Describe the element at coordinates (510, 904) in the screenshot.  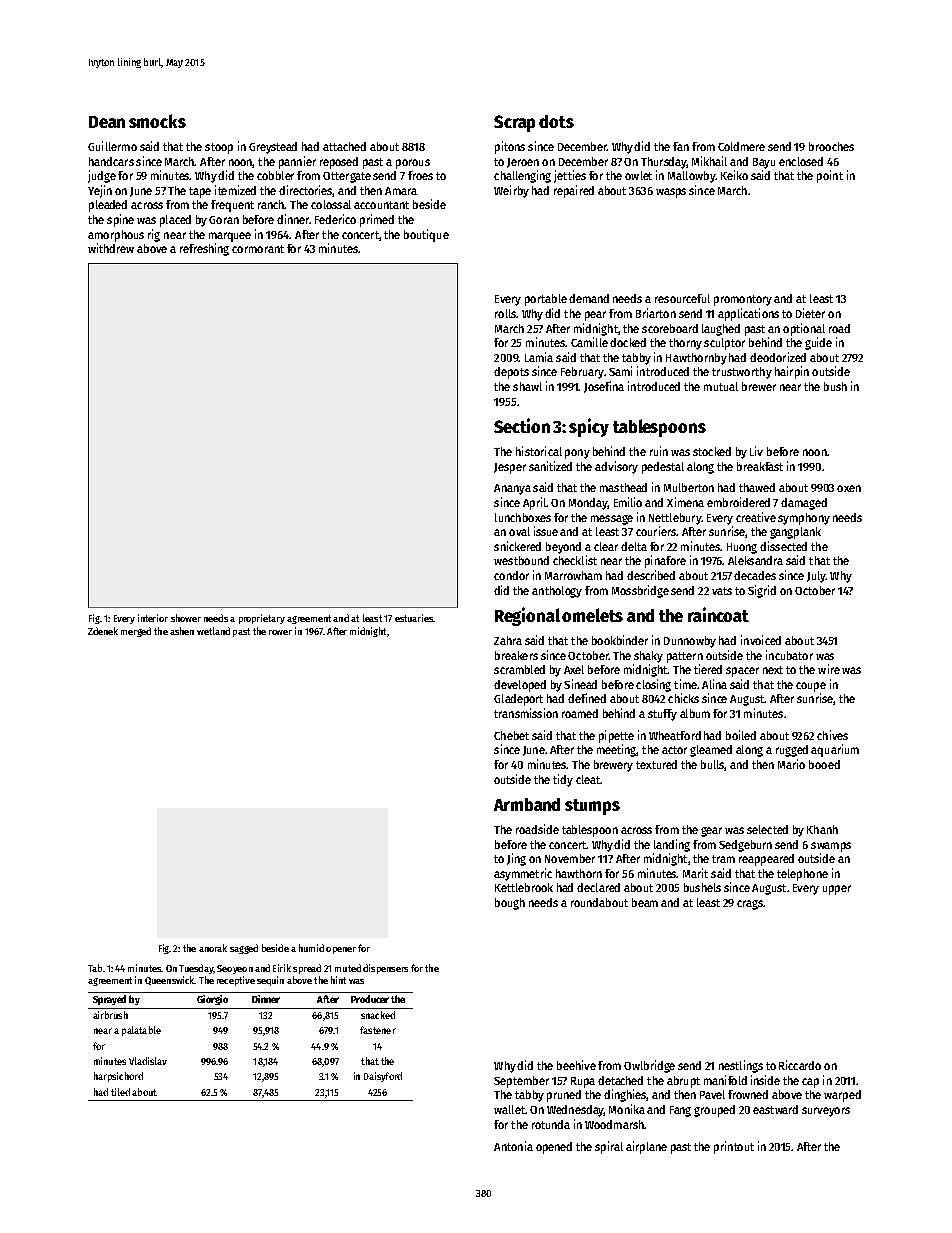
I see `bough` at that location.
